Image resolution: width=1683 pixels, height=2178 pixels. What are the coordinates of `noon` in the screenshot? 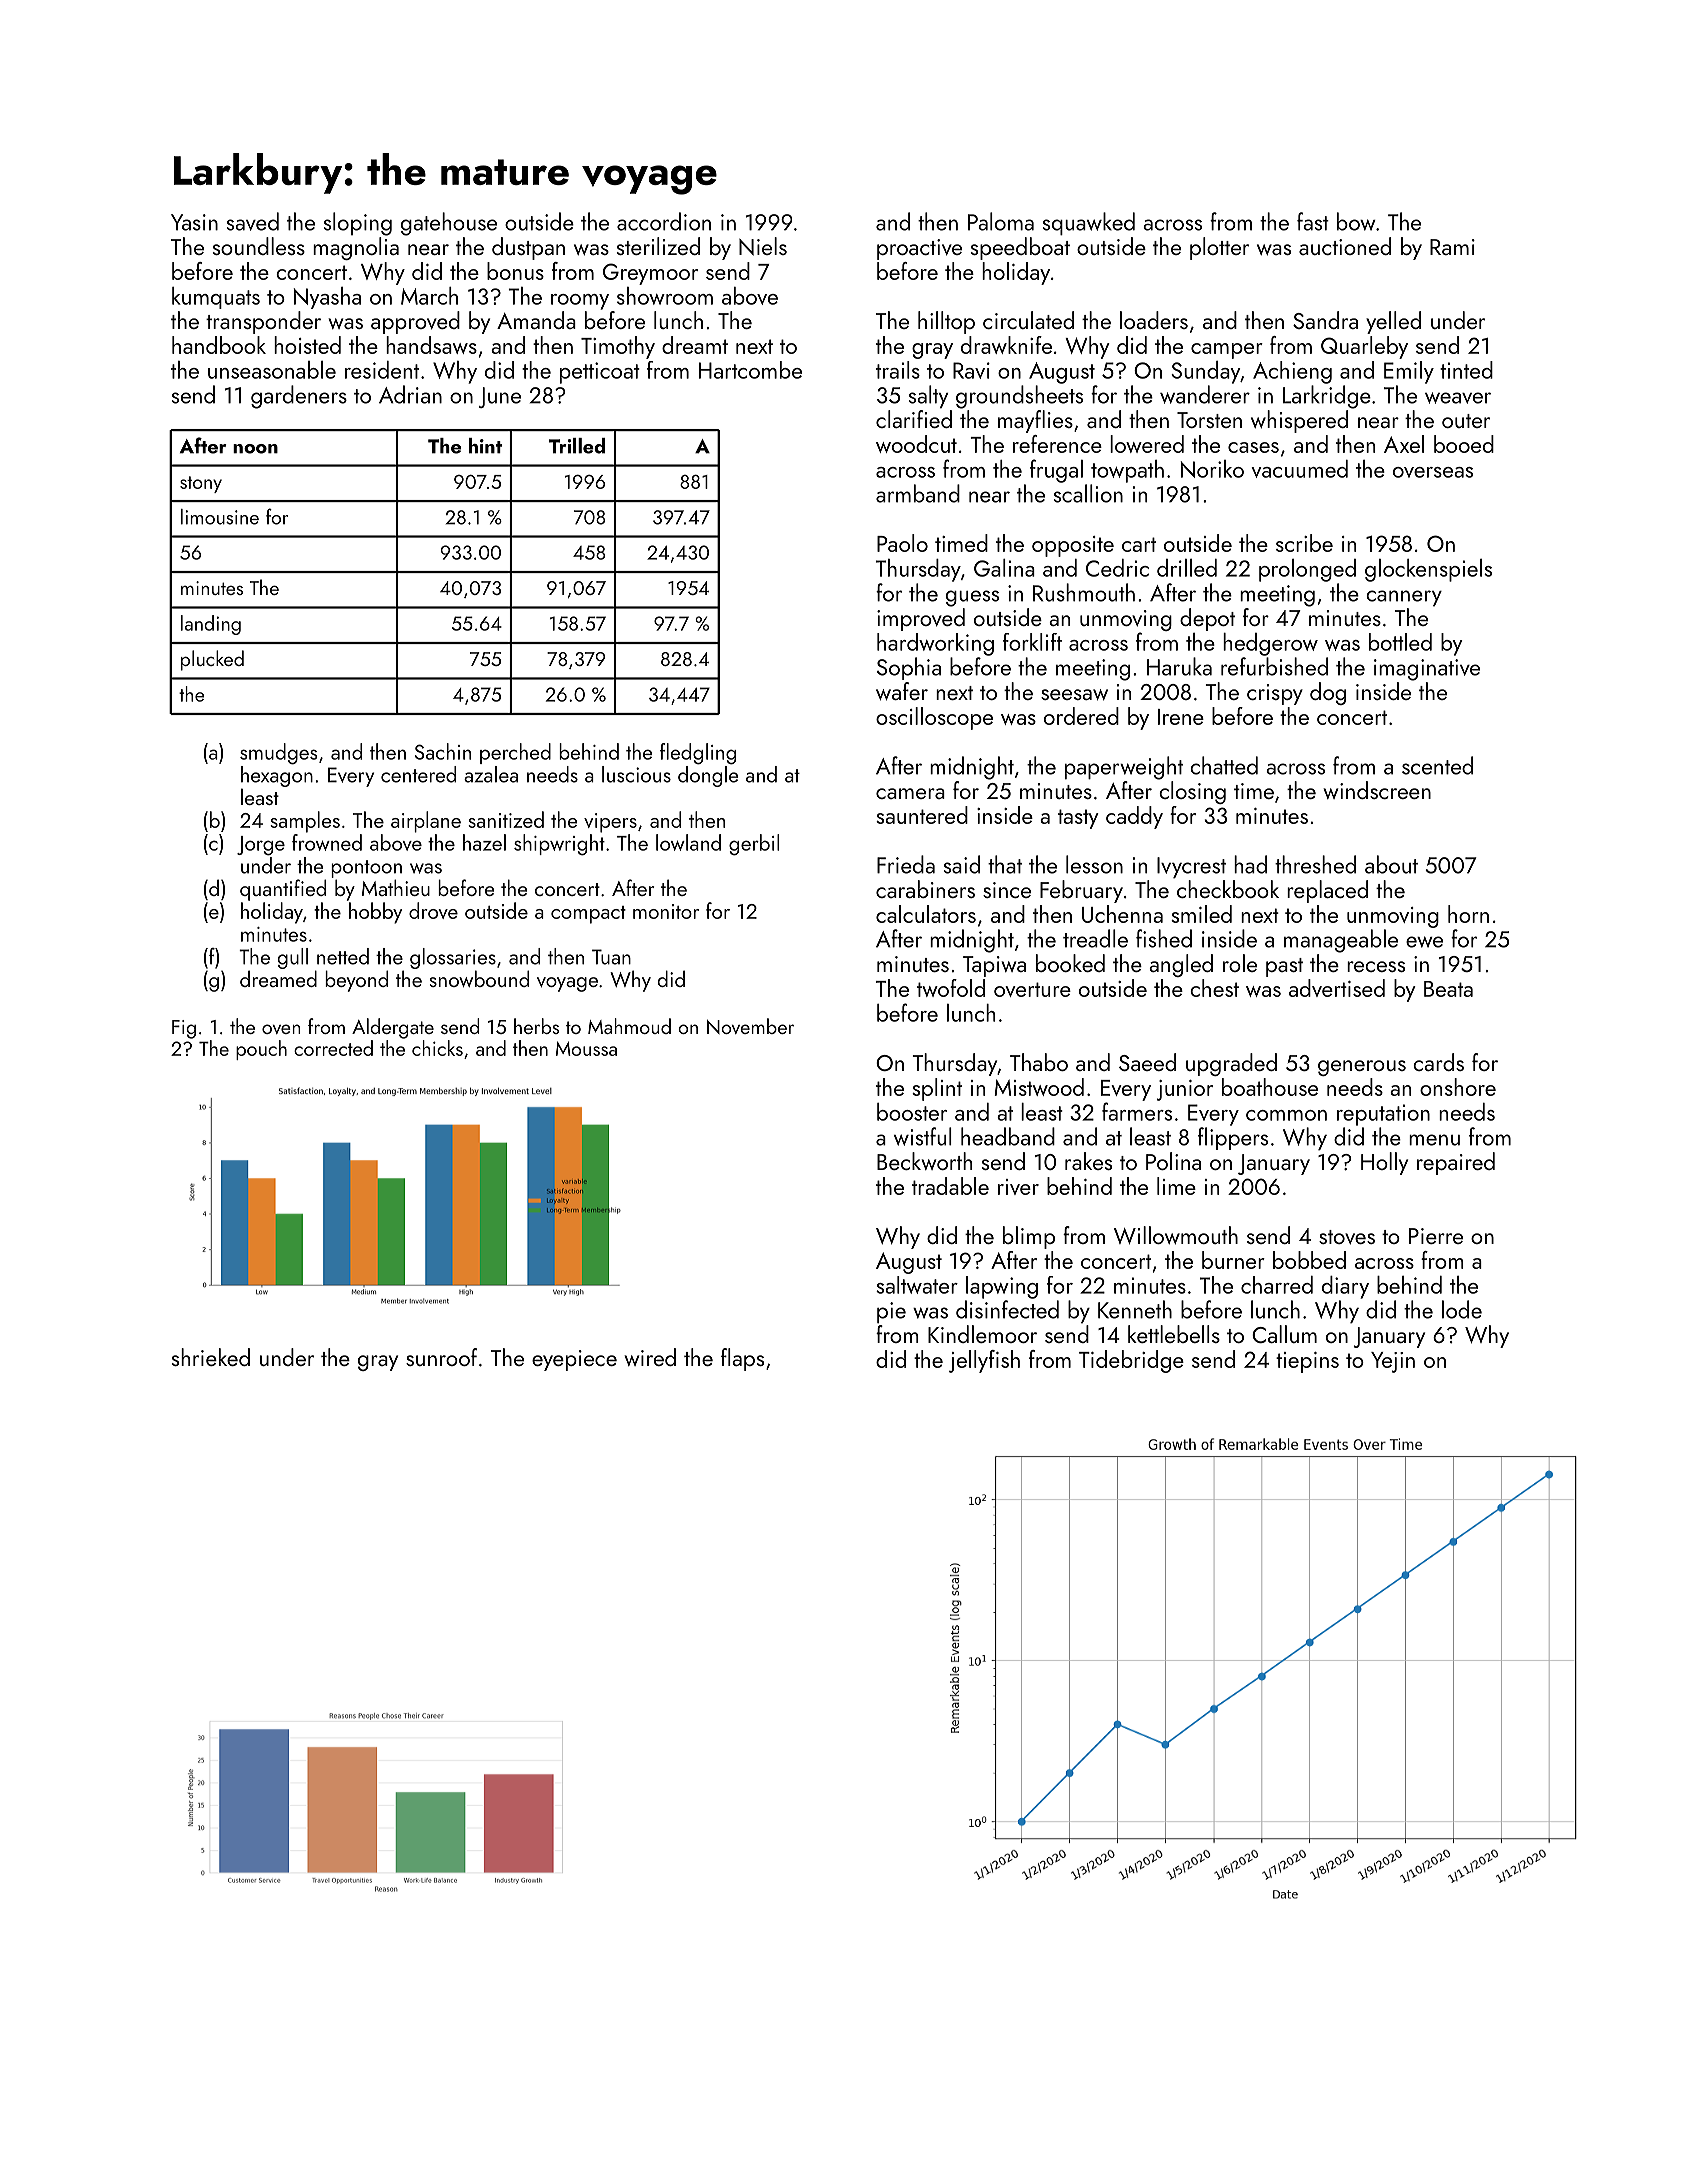 It's located at (255, 449).
